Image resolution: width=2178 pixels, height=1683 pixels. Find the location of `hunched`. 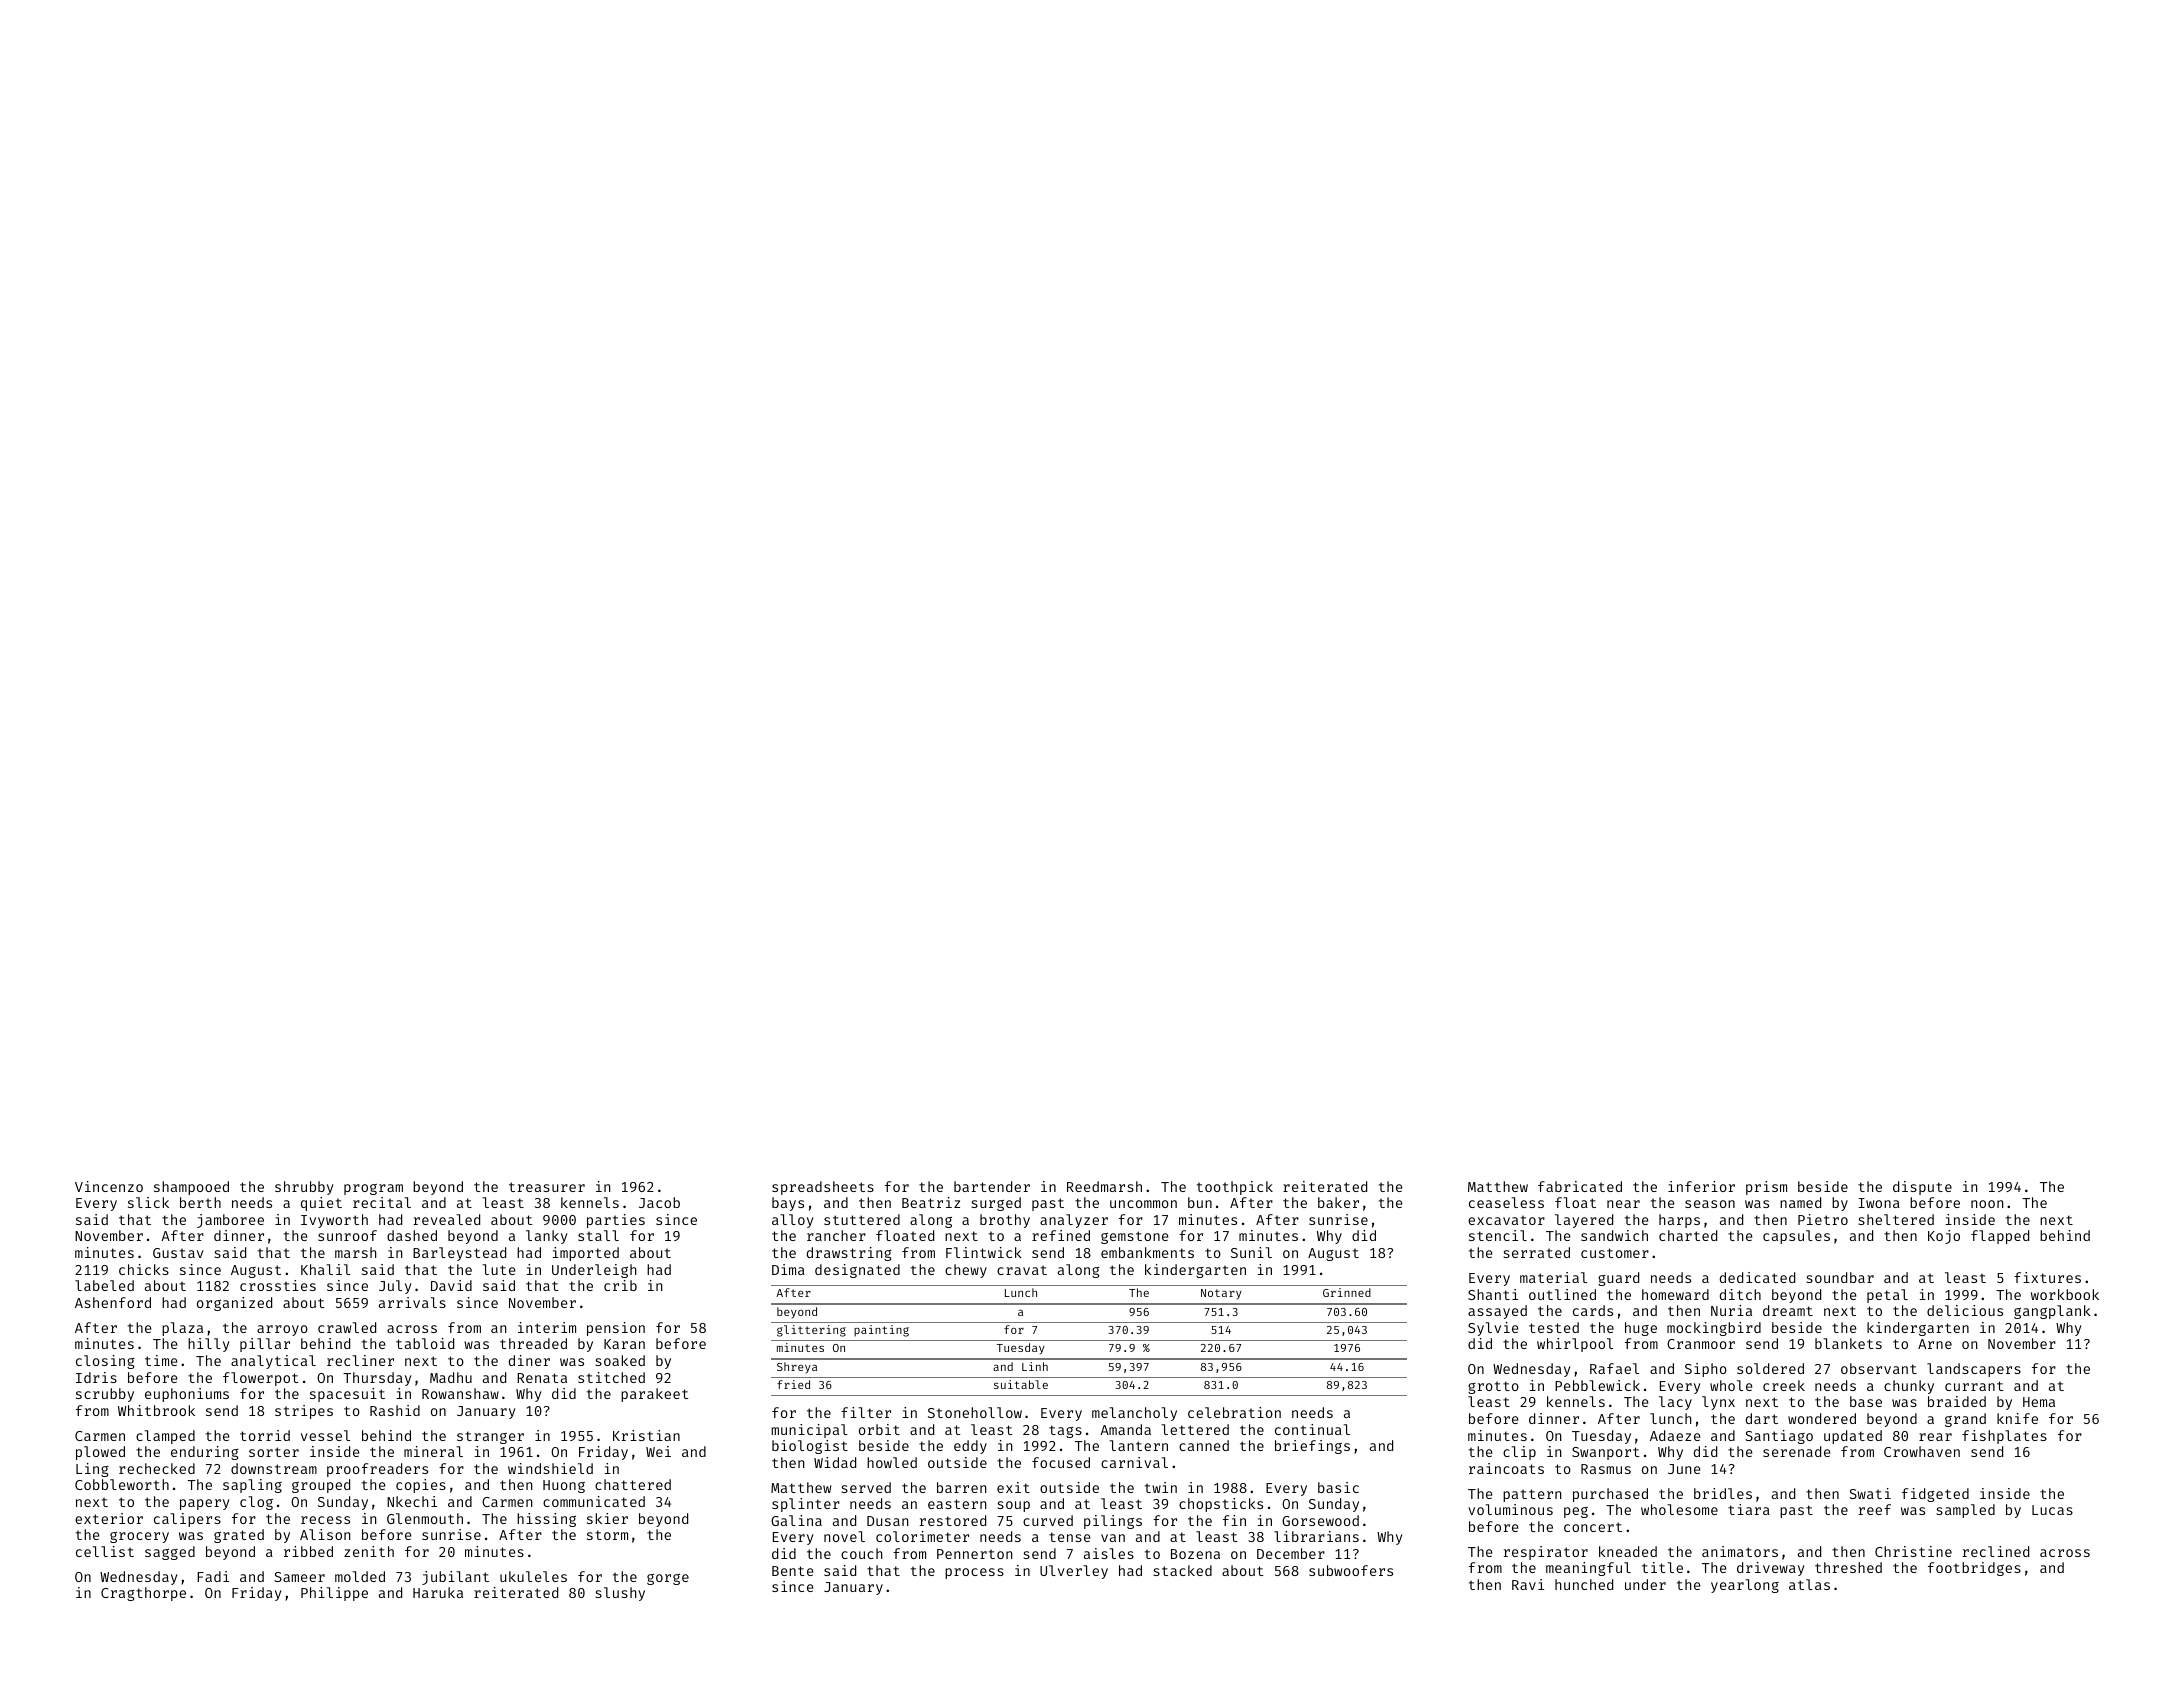

hunched is located at coordinates (1584, 1584).
